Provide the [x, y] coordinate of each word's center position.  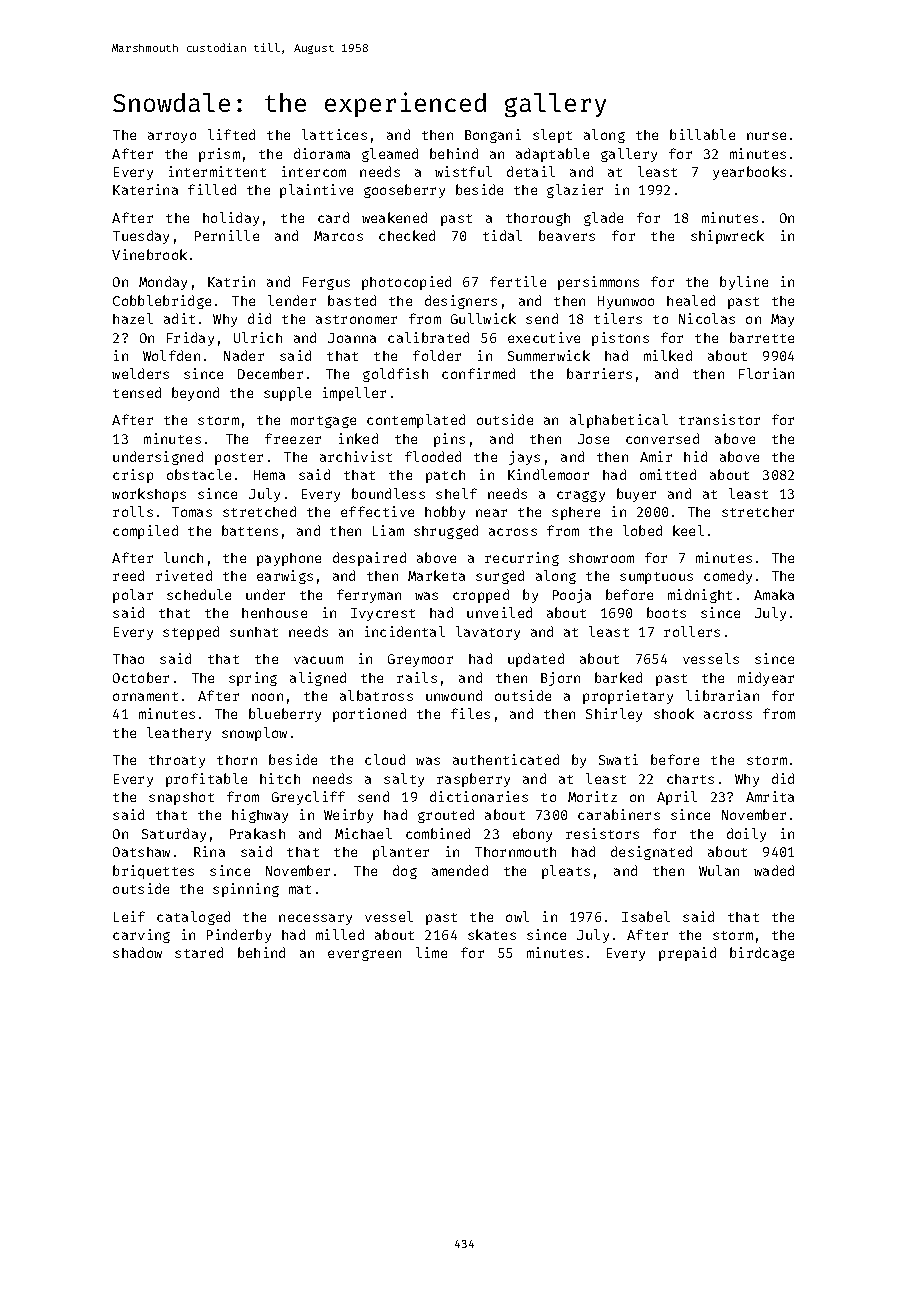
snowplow [254, 734]
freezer [293, 438]
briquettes [153, 872]
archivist [356, 456]
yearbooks [749, 173]
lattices [334, 134]
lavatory [488, 633]
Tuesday [141, 237]
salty [404, 780]
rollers [692, 631]
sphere [576, 513]
